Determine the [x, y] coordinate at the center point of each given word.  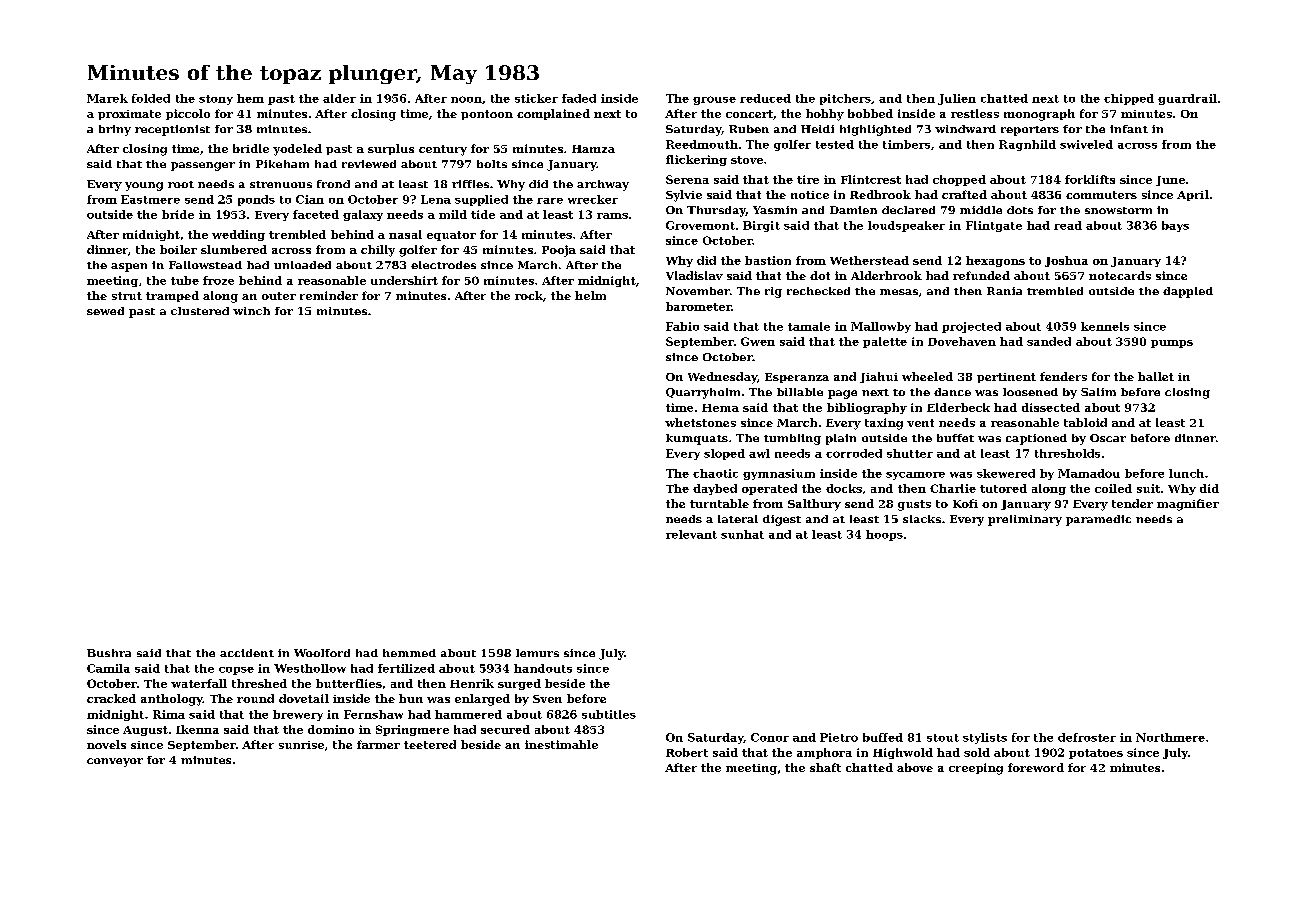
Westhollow [310, 668]
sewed [105, 311]
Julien [957, 99]
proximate [129, 115]
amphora [824, 753]
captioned [1036, 439]
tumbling [792, 439]
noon [466, 99]
